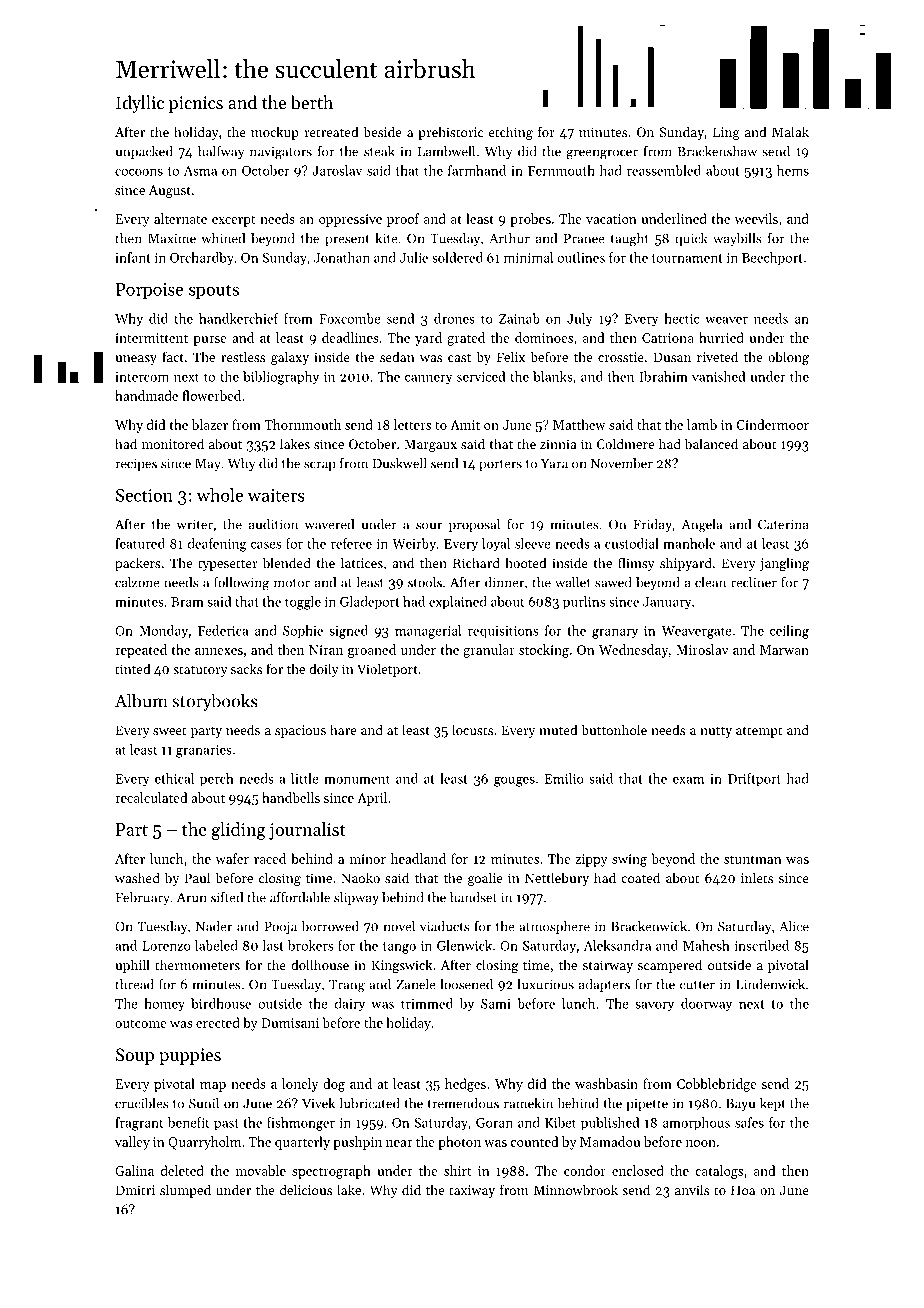  I want to click on Cindermoor, so click(772, 424).
